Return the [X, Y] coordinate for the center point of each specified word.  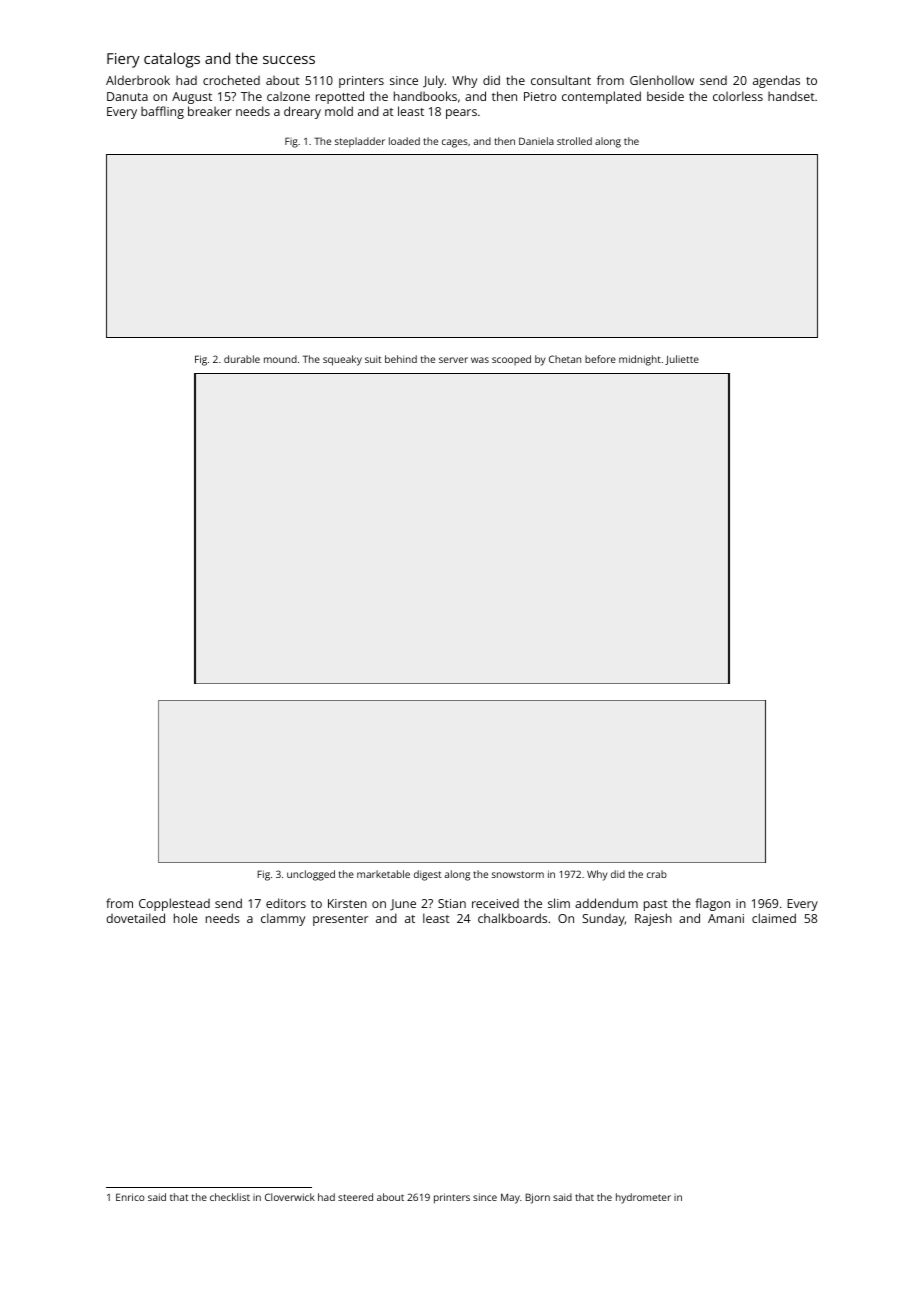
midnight [640, 360]
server [453, 360]
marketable [383, 874]
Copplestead [174, 904]
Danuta [127, 96]
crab [657, 874]
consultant [561, 80]
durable [242, 359]
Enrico [130, 1197]
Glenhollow [662, 80]
